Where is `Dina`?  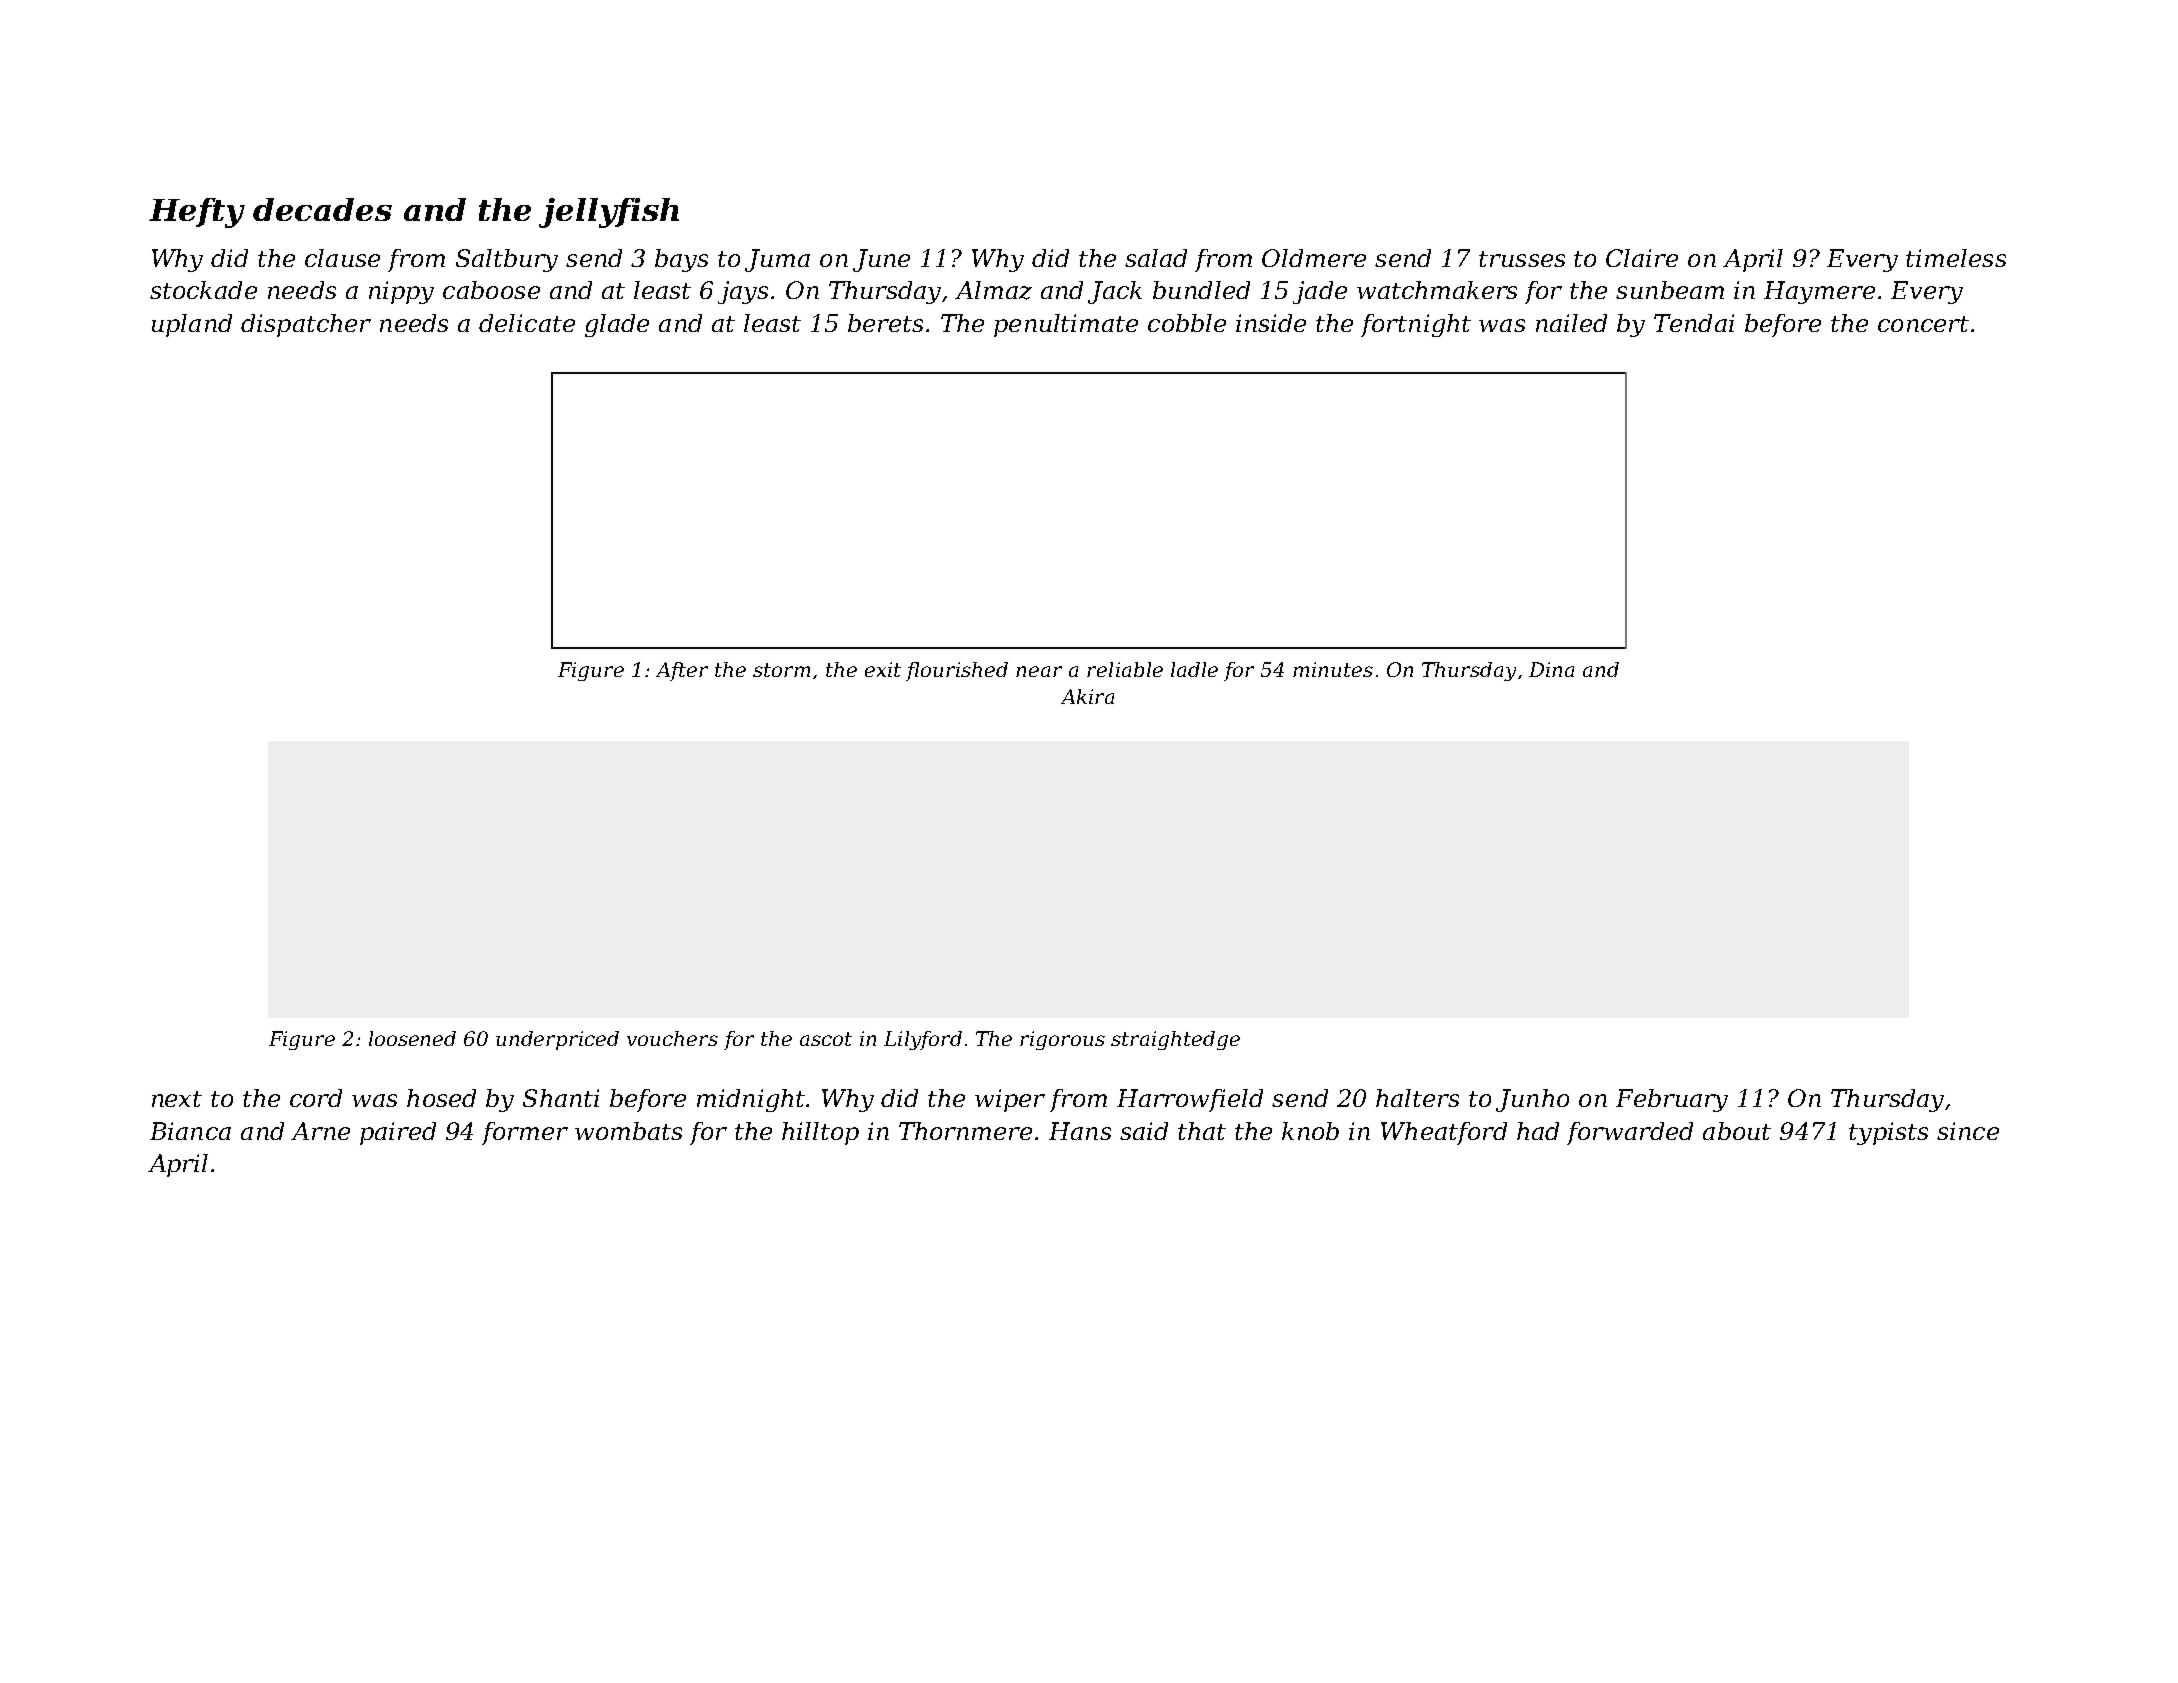 Dina is located at coordinates (1551, 669).
